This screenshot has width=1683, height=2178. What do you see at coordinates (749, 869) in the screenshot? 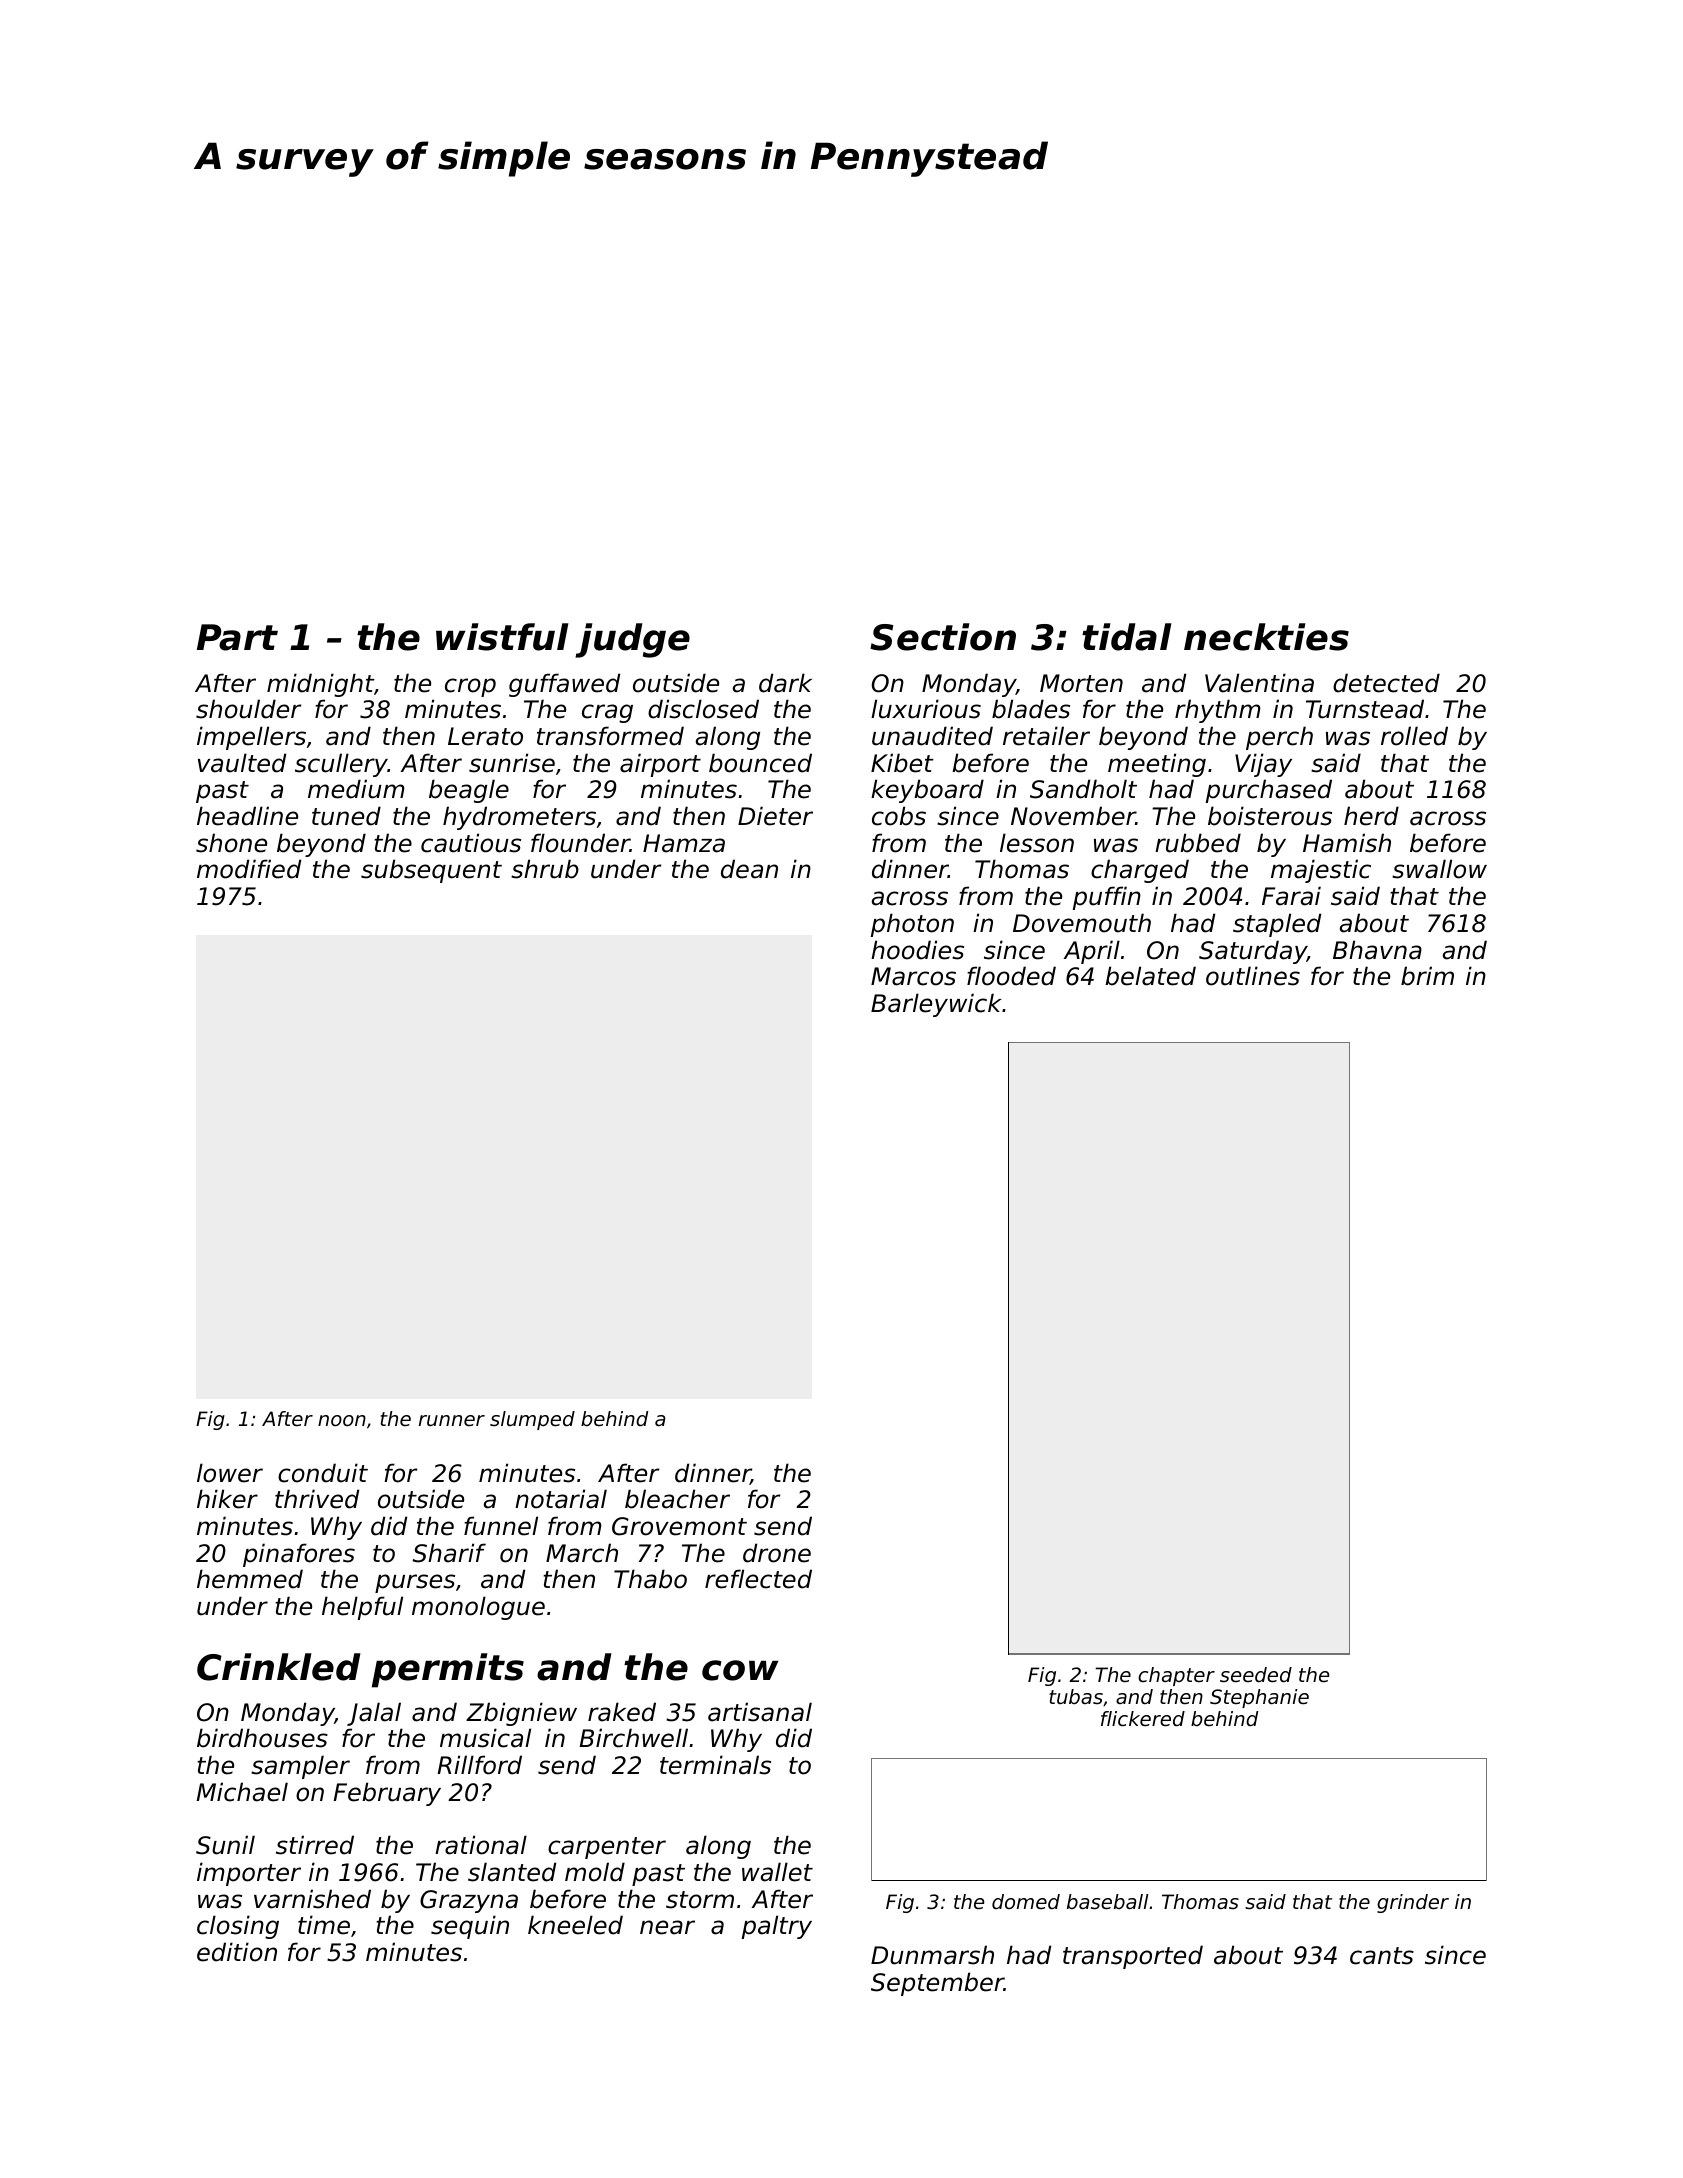
I see `dean` at bounding box center [749, 869].
